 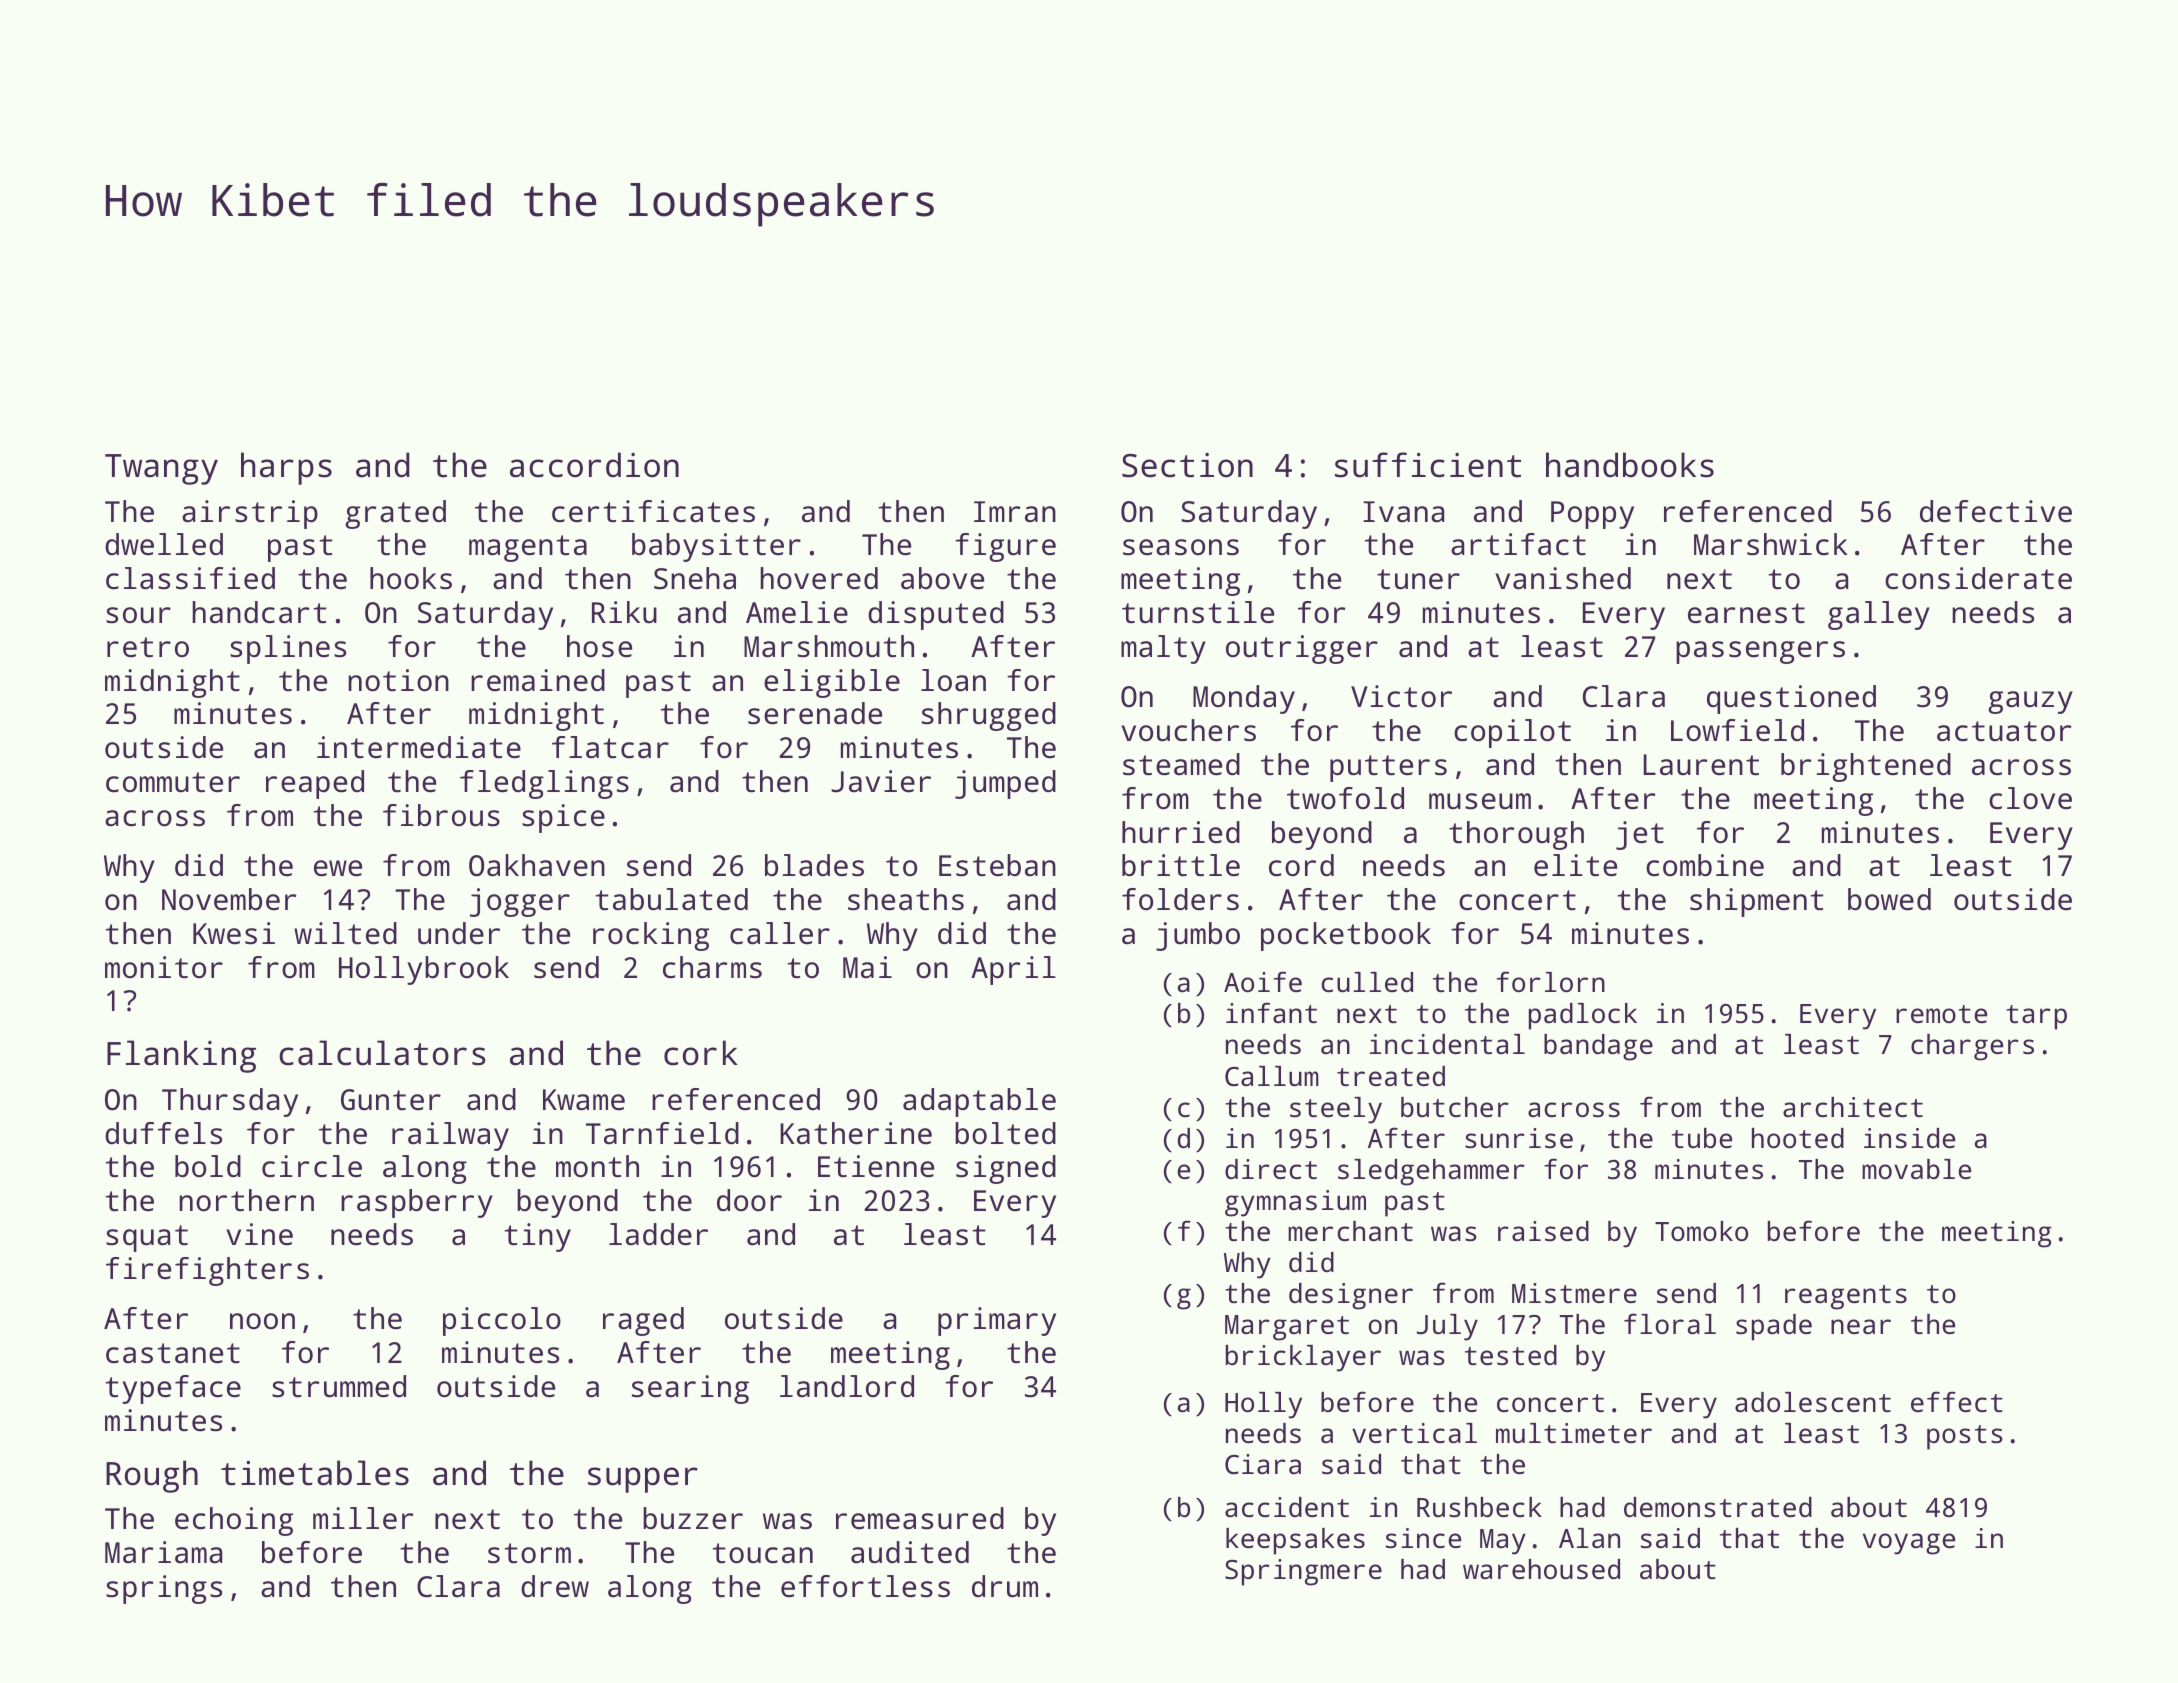 I want to click on brightened, so click(x=1866, y=767).
